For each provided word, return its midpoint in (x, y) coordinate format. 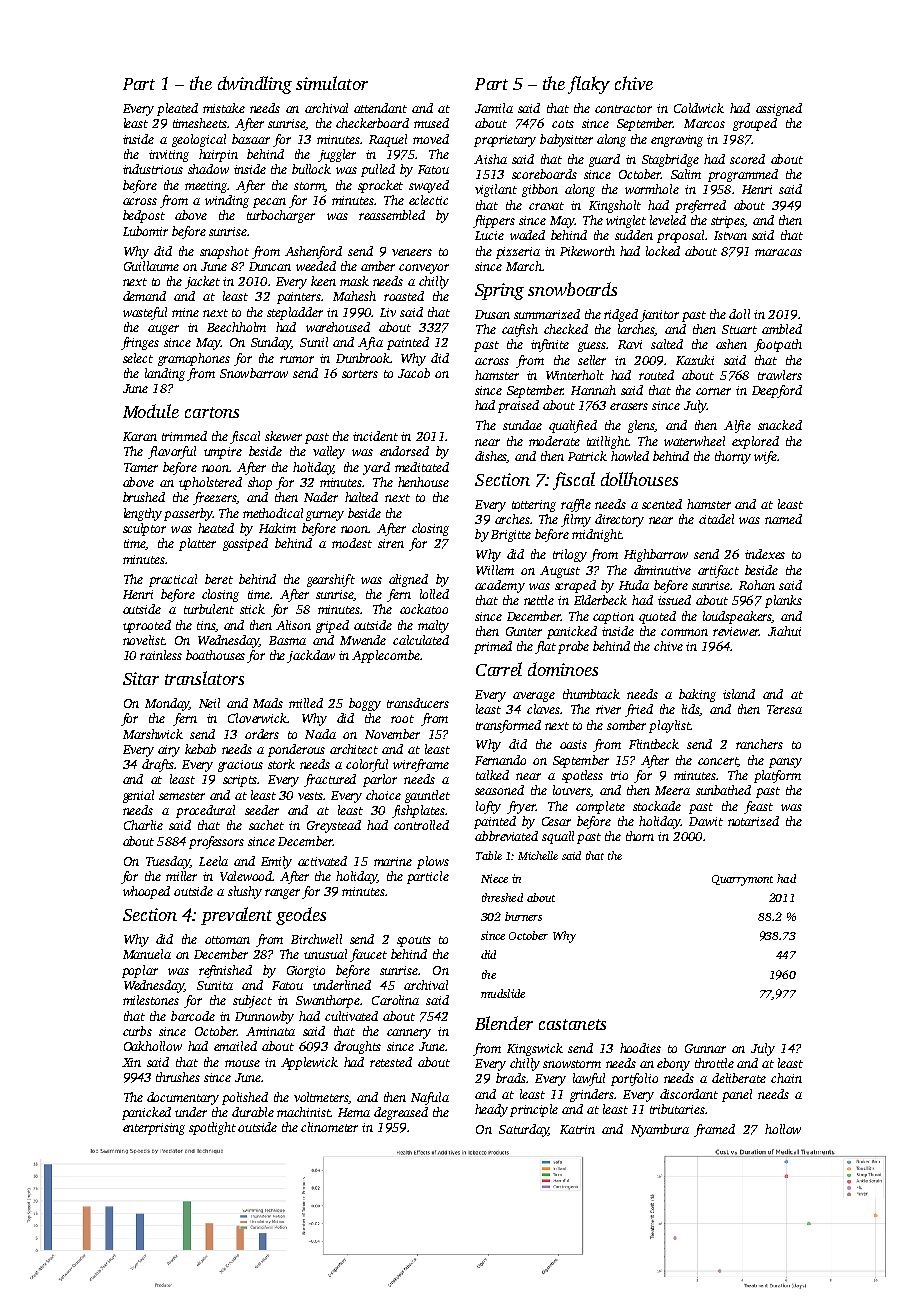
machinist (303, 1112)
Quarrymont (742, 880)
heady (491, 1110)
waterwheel (694, 441)
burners (523, 916)
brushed (144, 497)
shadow (208, 169)
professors (216, 842)
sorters (360, 374)
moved (431, 139)
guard (604, 160)
